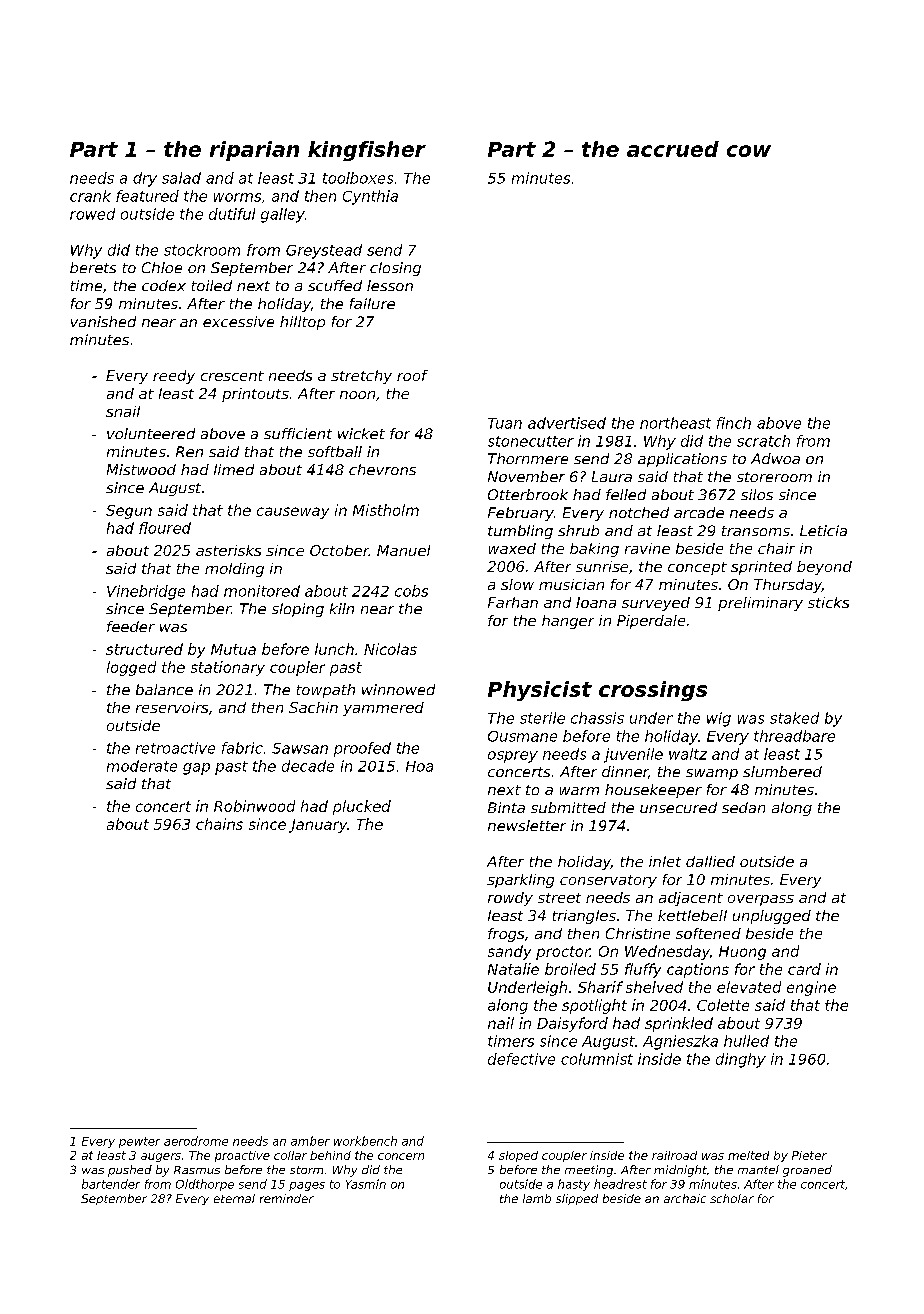  Describe the element at coordinates (673, 149) in the document. I see `accrued` at that location.
